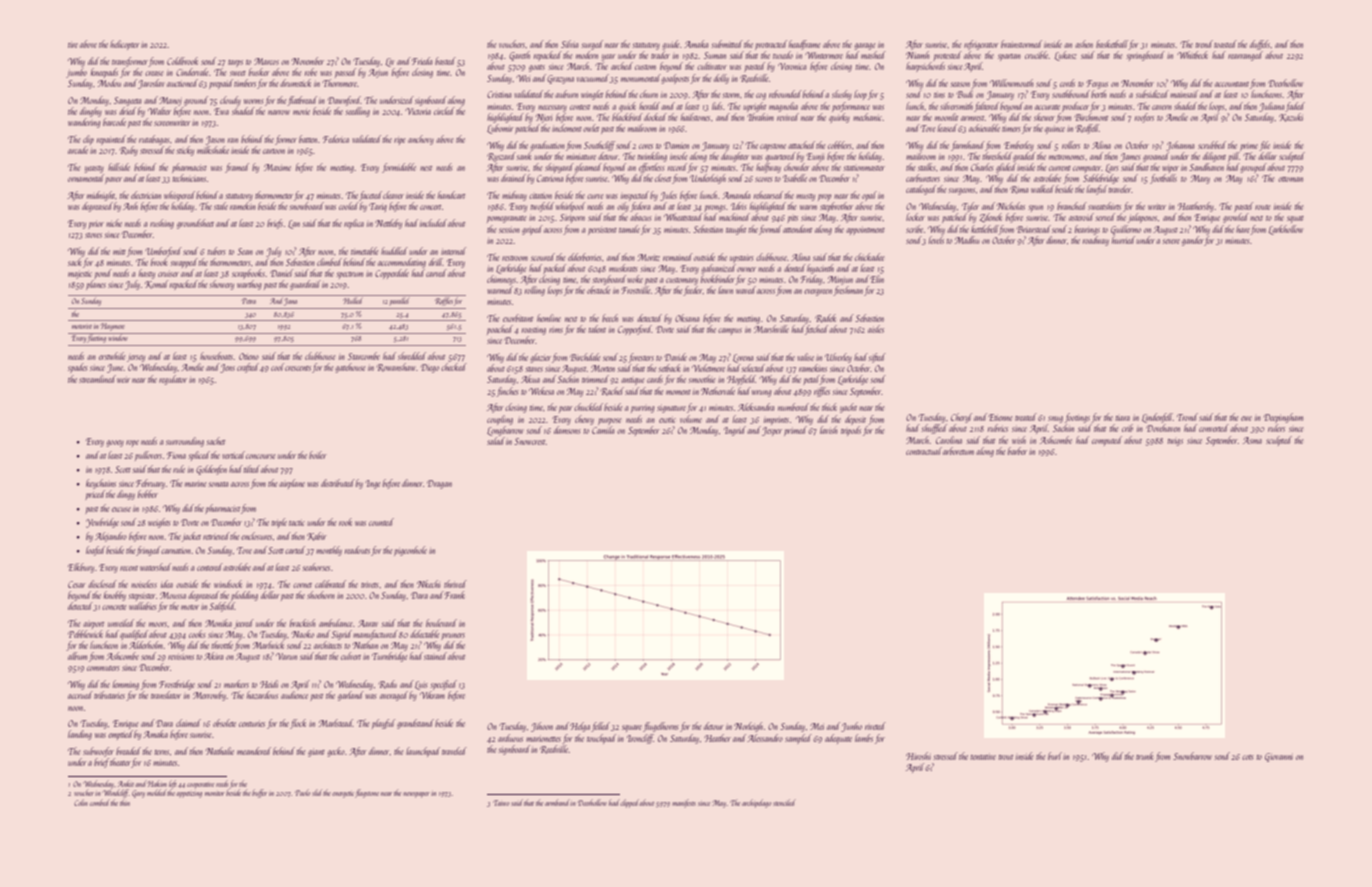 The width and height of the image is (1372, 887). Describe the element at coordinates (215, 794) in the image. I see `monitor` at that location.
